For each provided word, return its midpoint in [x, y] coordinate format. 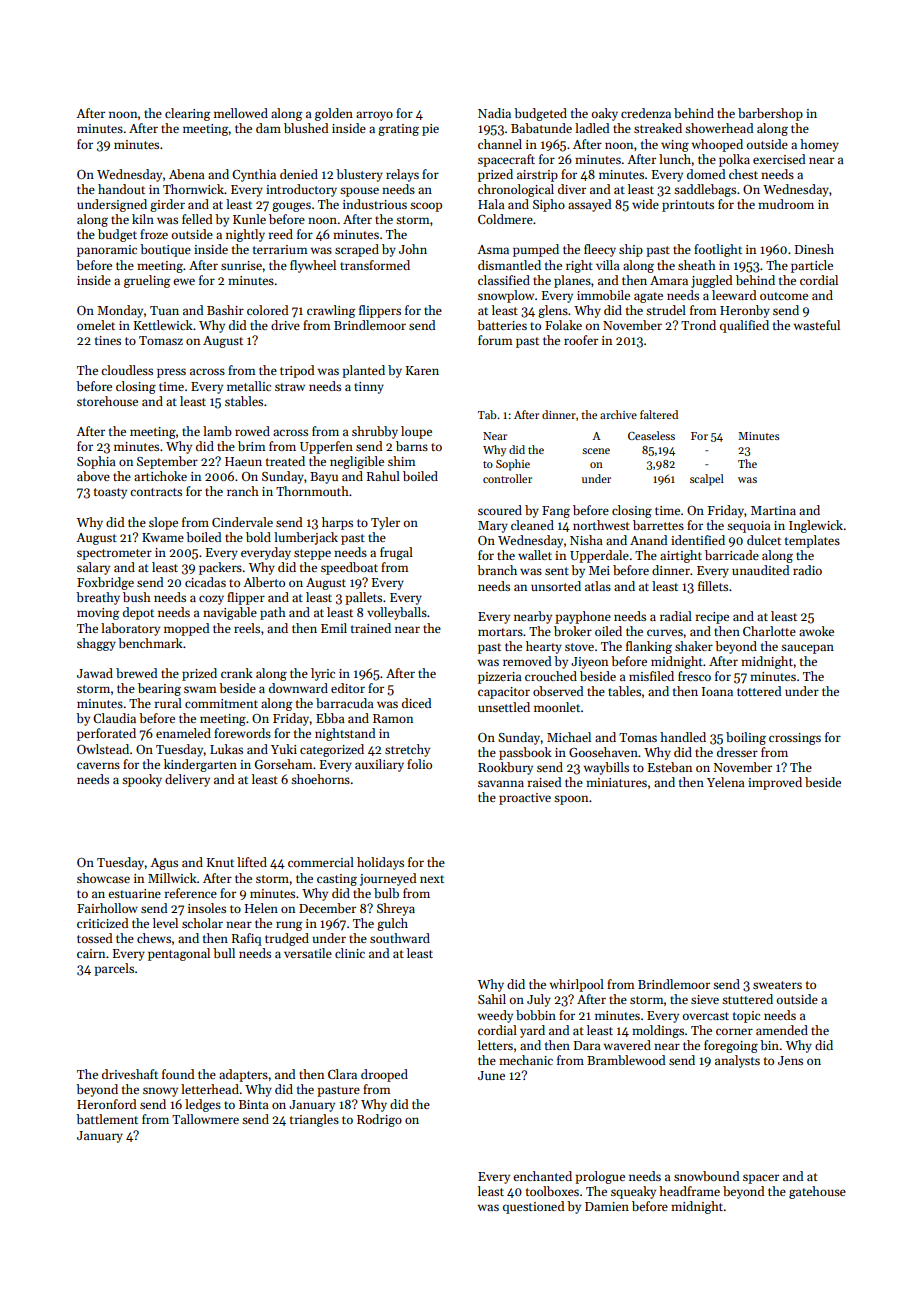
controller [507, 478]
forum [495, 340]
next [432, 879]
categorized [332, 750]
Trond [698, 325]
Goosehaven [603, 752]
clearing [188, 114]
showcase [103, 878]
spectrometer [114, 554]
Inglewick [816, 526]
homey [819, 145]
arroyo [374, 116]
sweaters [777, 985]
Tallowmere [205, 1119]
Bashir [225, 310]
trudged [287, 939]
